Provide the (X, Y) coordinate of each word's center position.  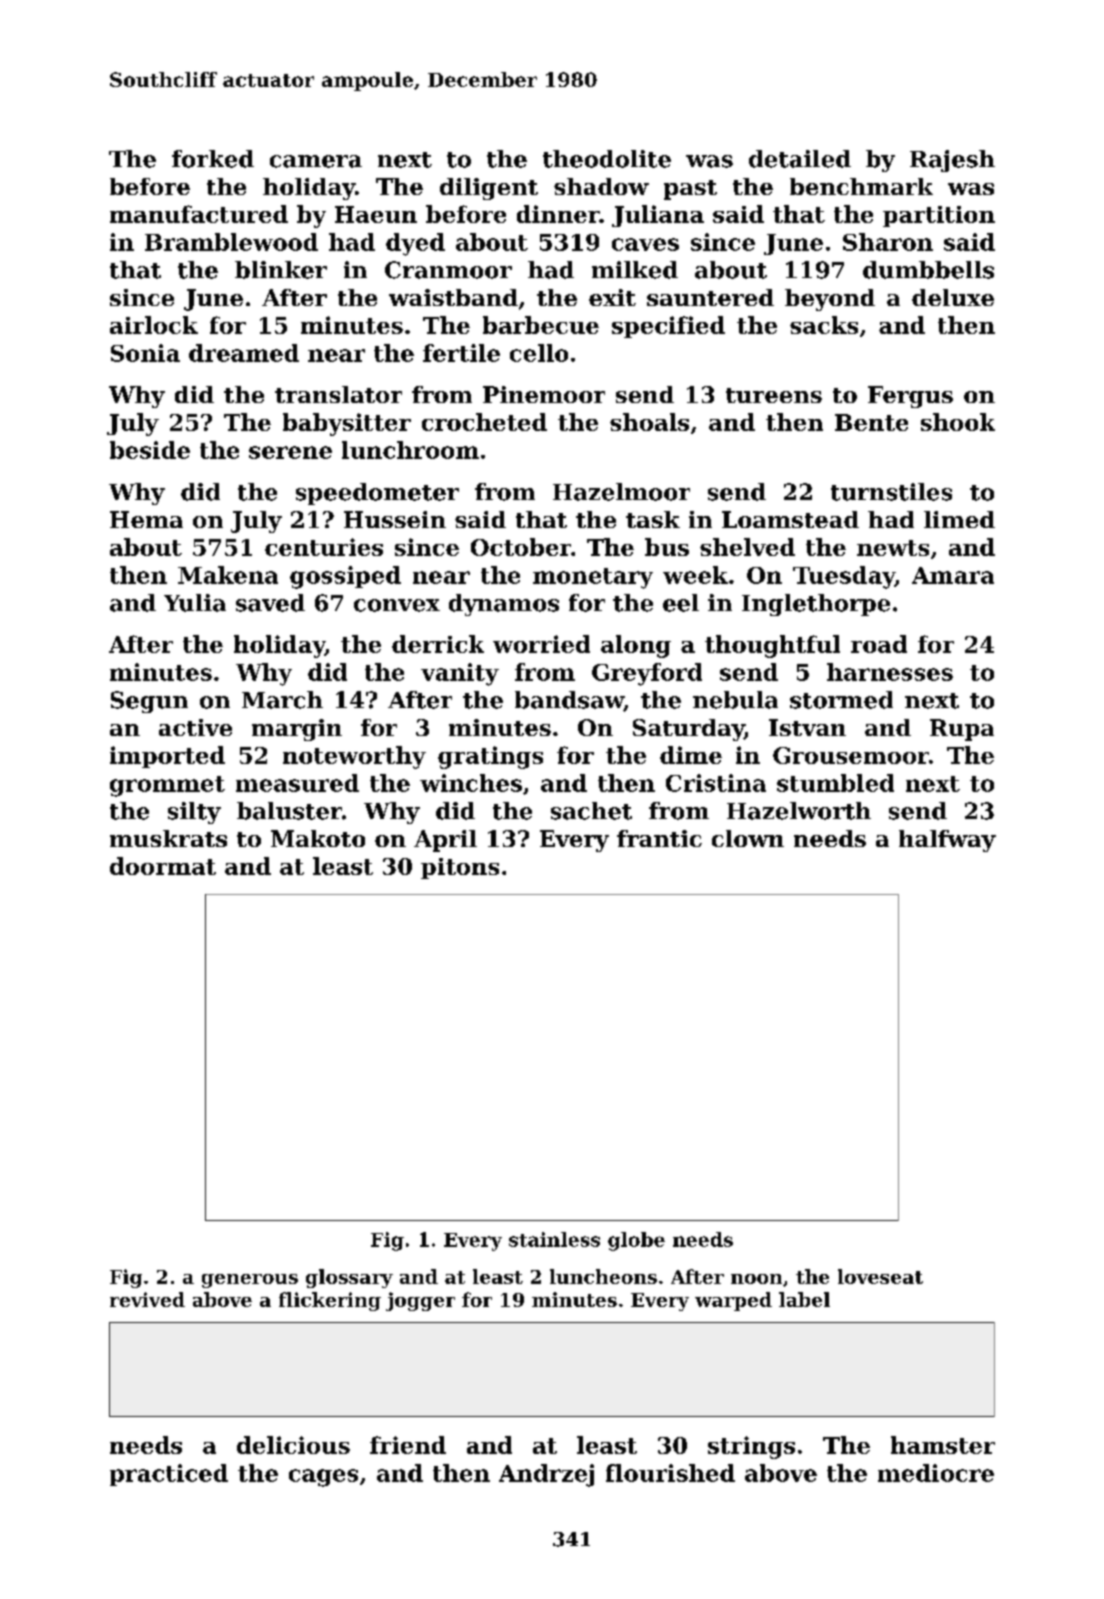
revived (147, 1299)
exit (612, 297)
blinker (281, 270)
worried (541, 644)
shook (958, 422)
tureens (774, 395)
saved (270, 603)
